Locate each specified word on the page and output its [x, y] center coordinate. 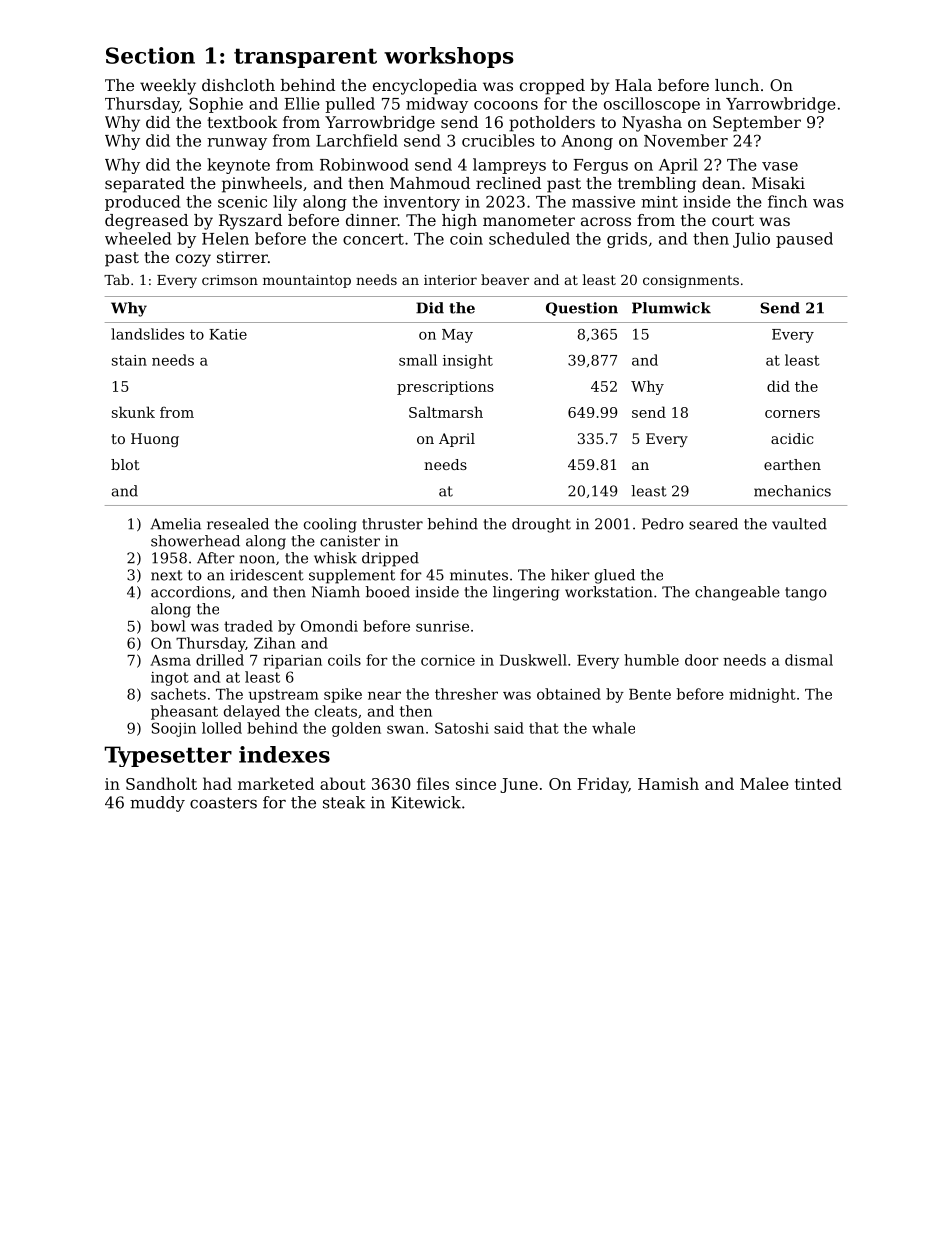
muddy [157, 804]
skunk [133, 412]
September [757, 124]
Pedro [663, 524]
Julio [751, 240]
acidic [792, 438]
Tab [116, 279]
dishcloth [238, 85]
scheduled [529, 238]
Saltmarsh [446, 412]
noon [257, 559]
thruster [392, 524]
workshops [449, 57]
